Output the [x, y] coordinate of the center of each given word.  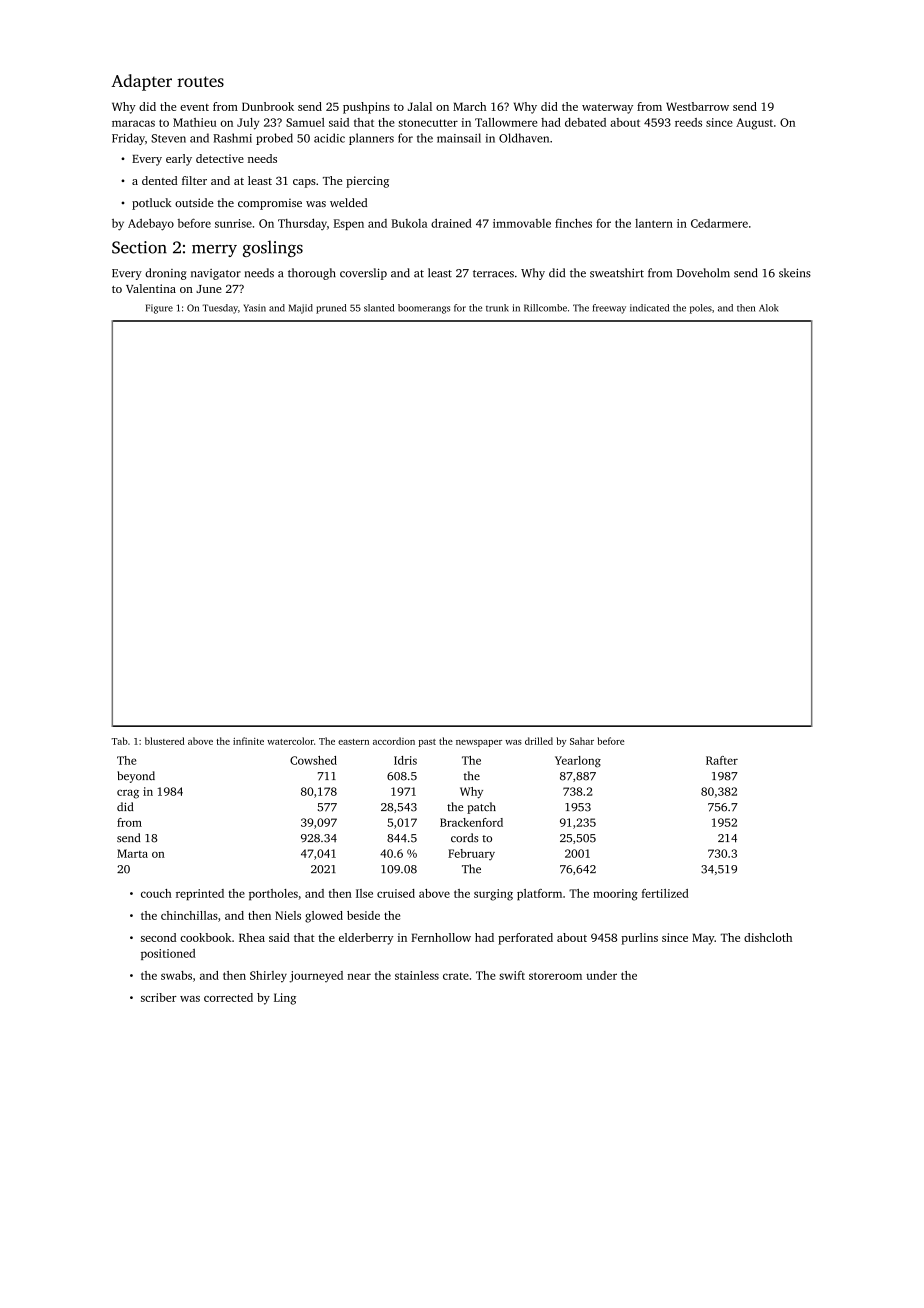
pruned [331, 309]
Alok [768, 308]
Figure [159, 309]
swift [512, 975]
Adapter [141, 82]
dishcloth [768, 937]
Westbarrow [697, 106]
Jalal [420, 106]
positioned [168, 954]
